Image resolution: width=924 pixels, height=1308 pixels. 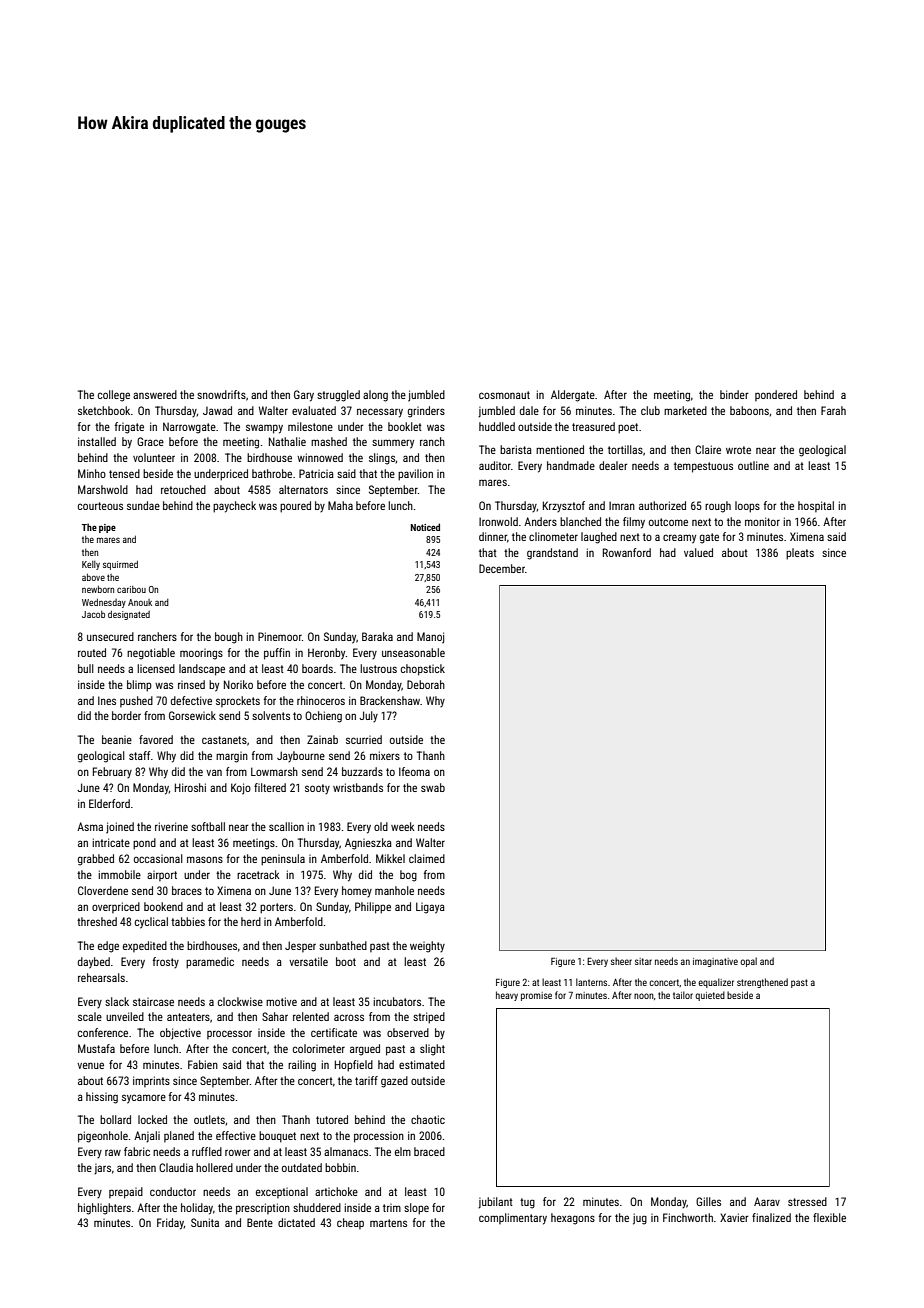 I want to click on swab, so click(x=433, y=787).
